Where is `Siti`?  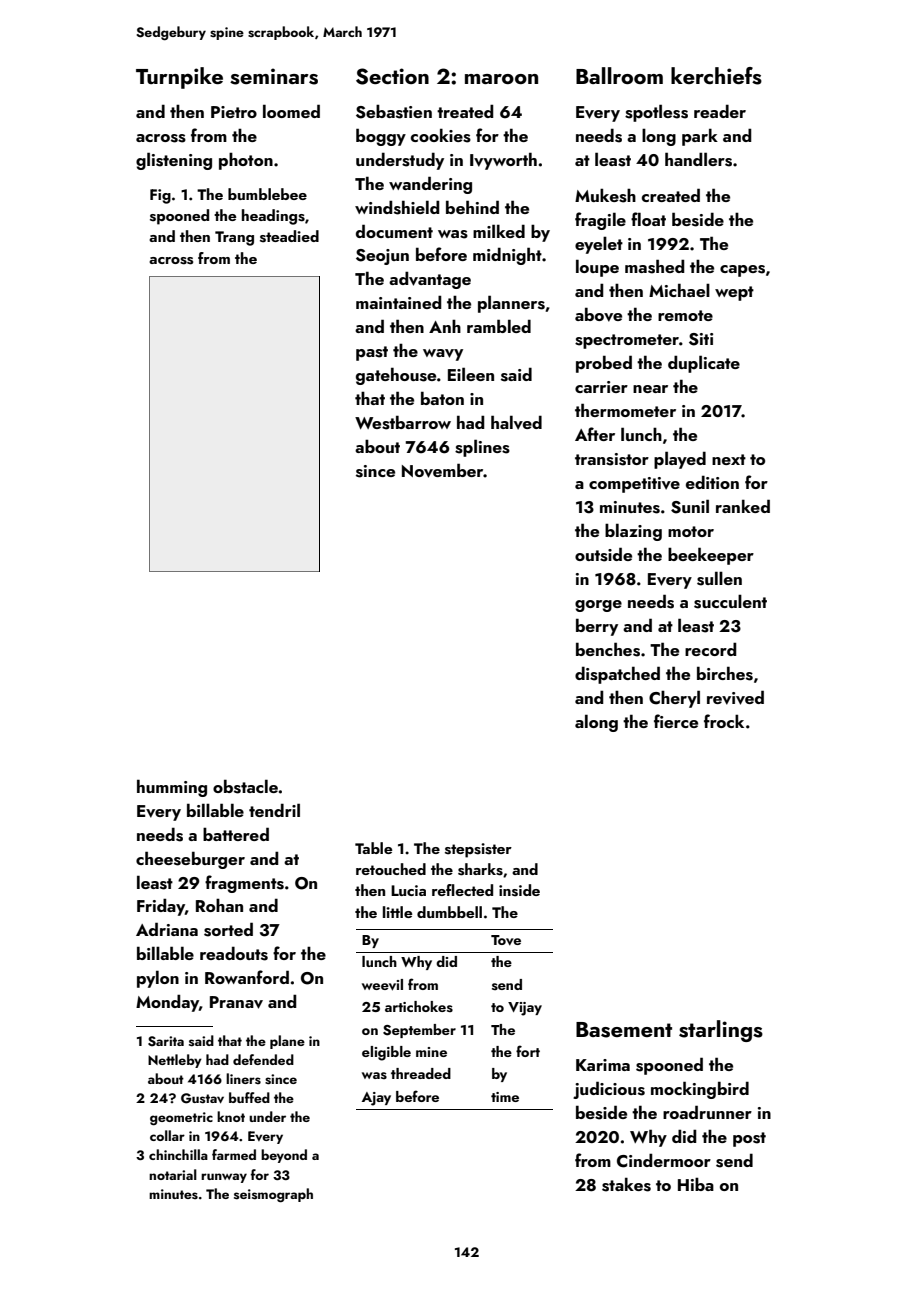 Siti is located at coordinates (701, 339).
